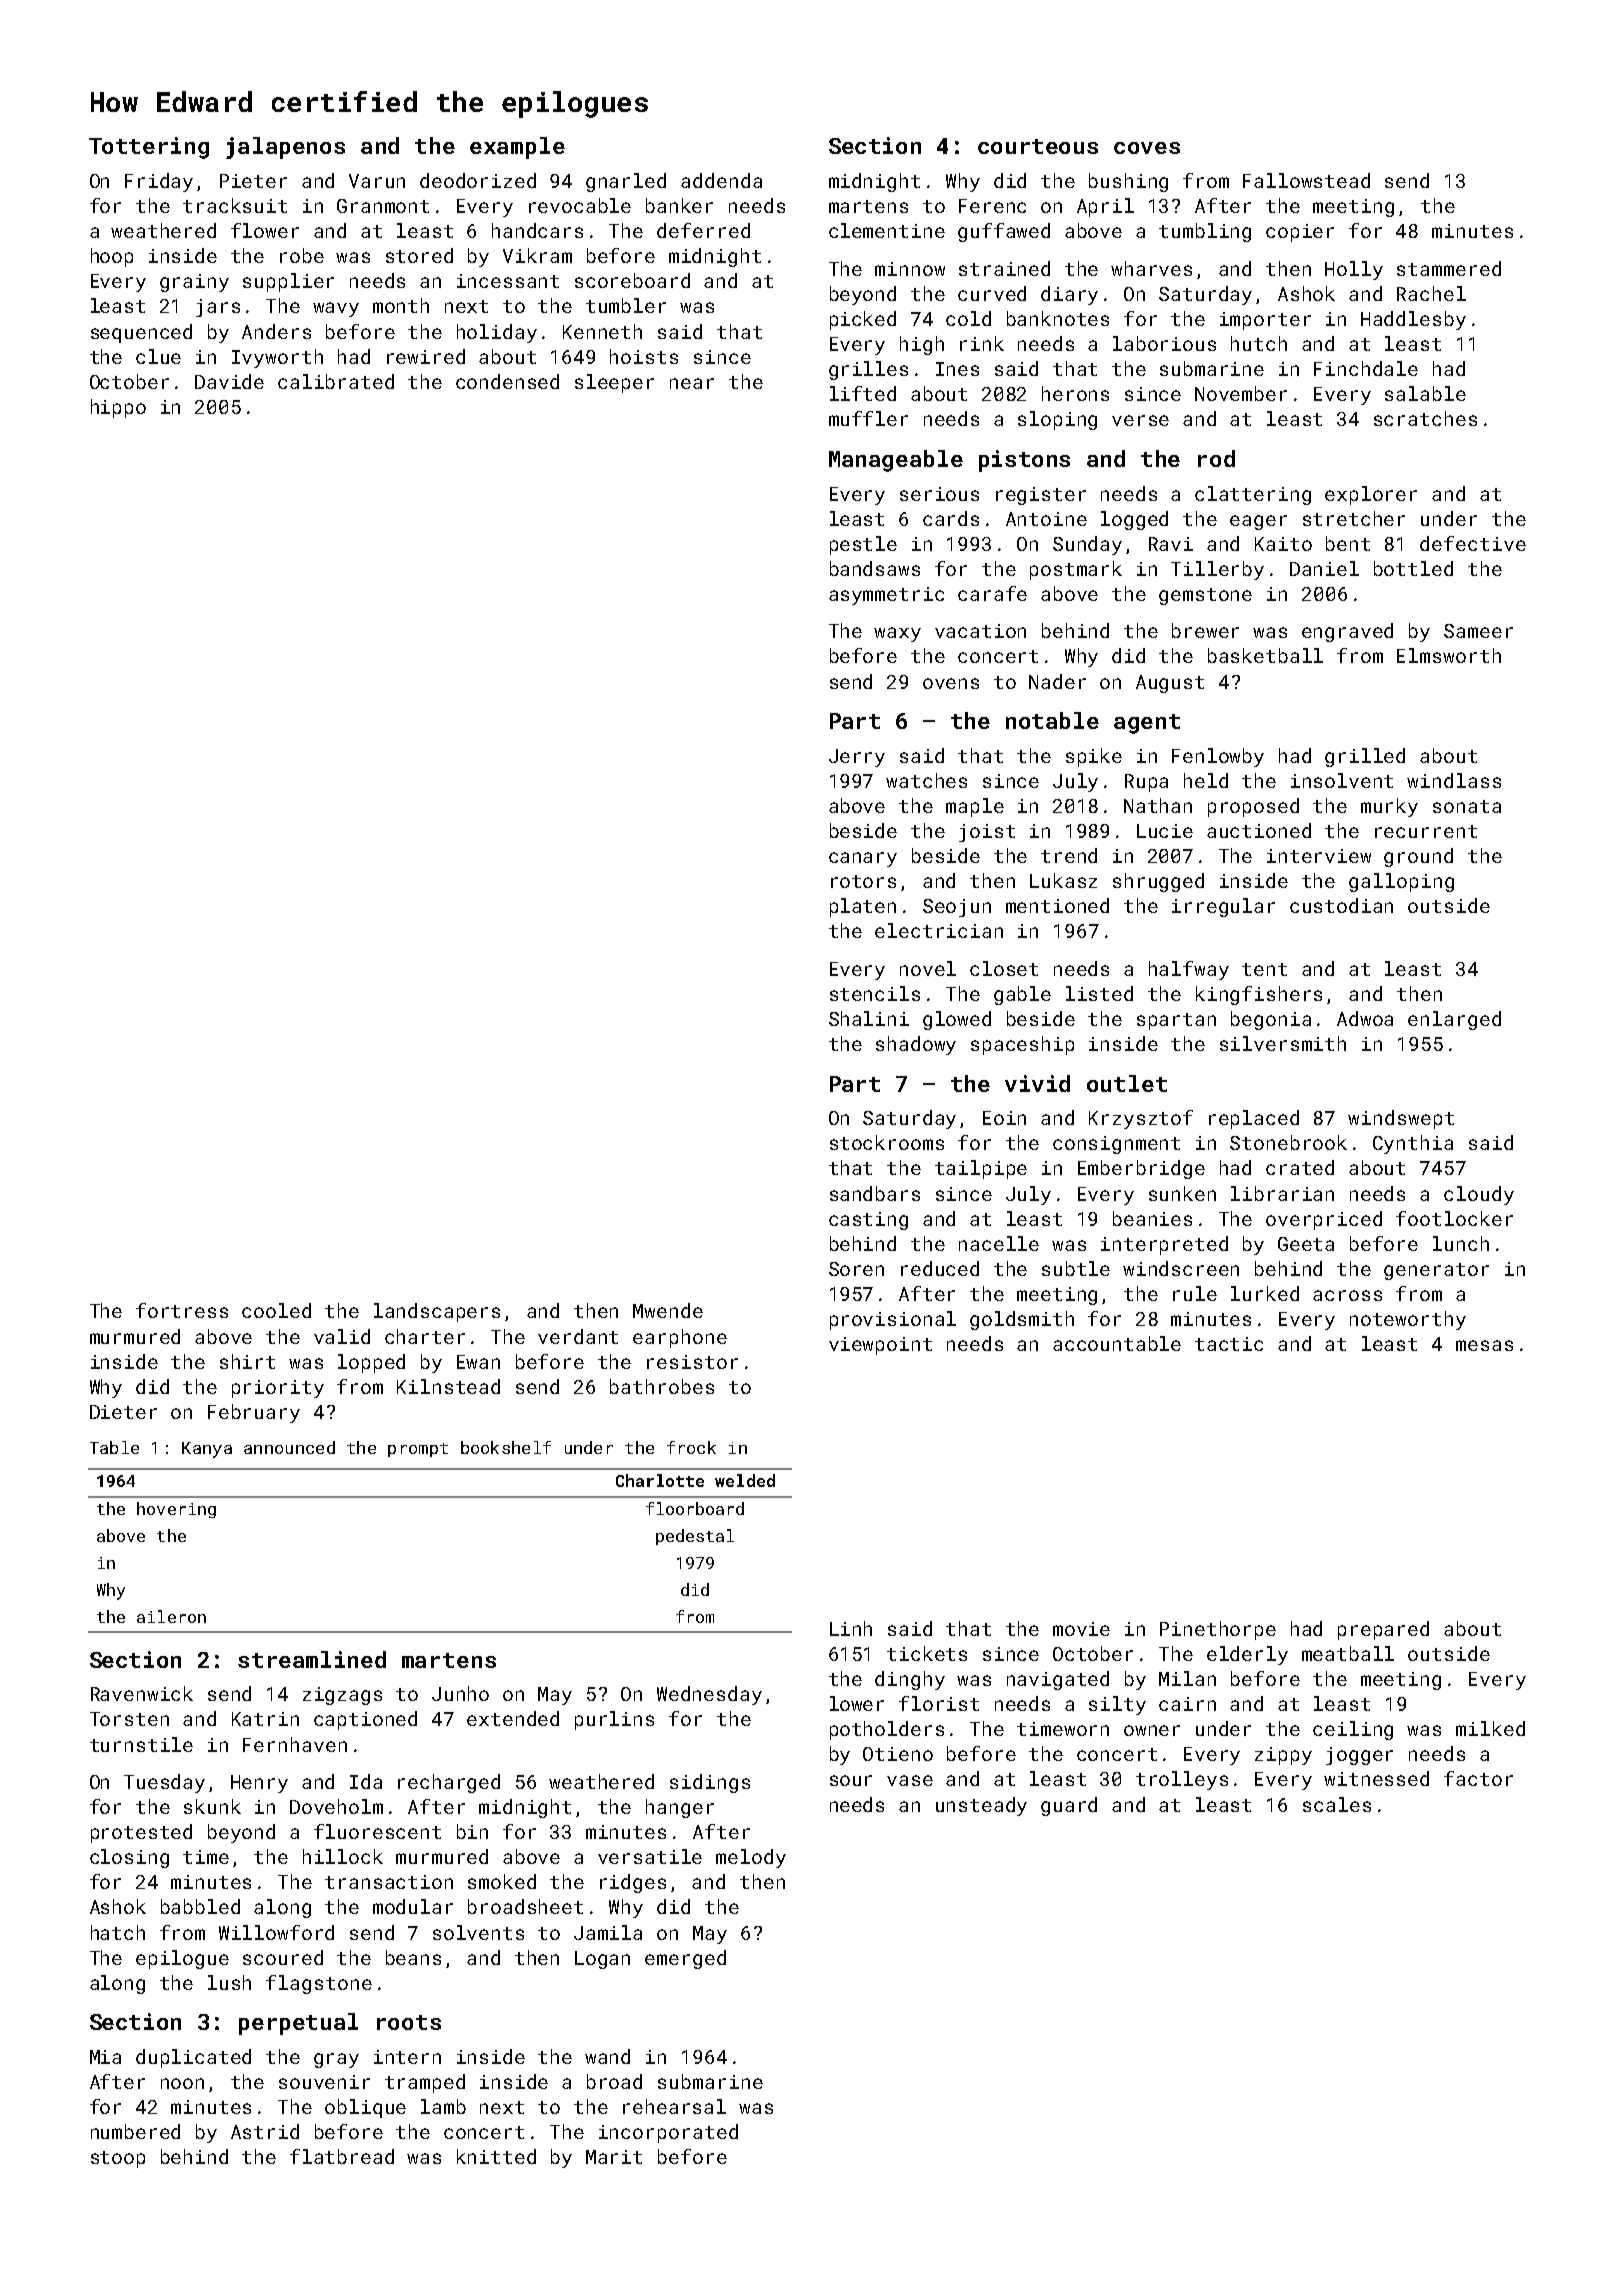 The image size is (1620, 2292). I want to click on oblique, so click(365, 2108).
